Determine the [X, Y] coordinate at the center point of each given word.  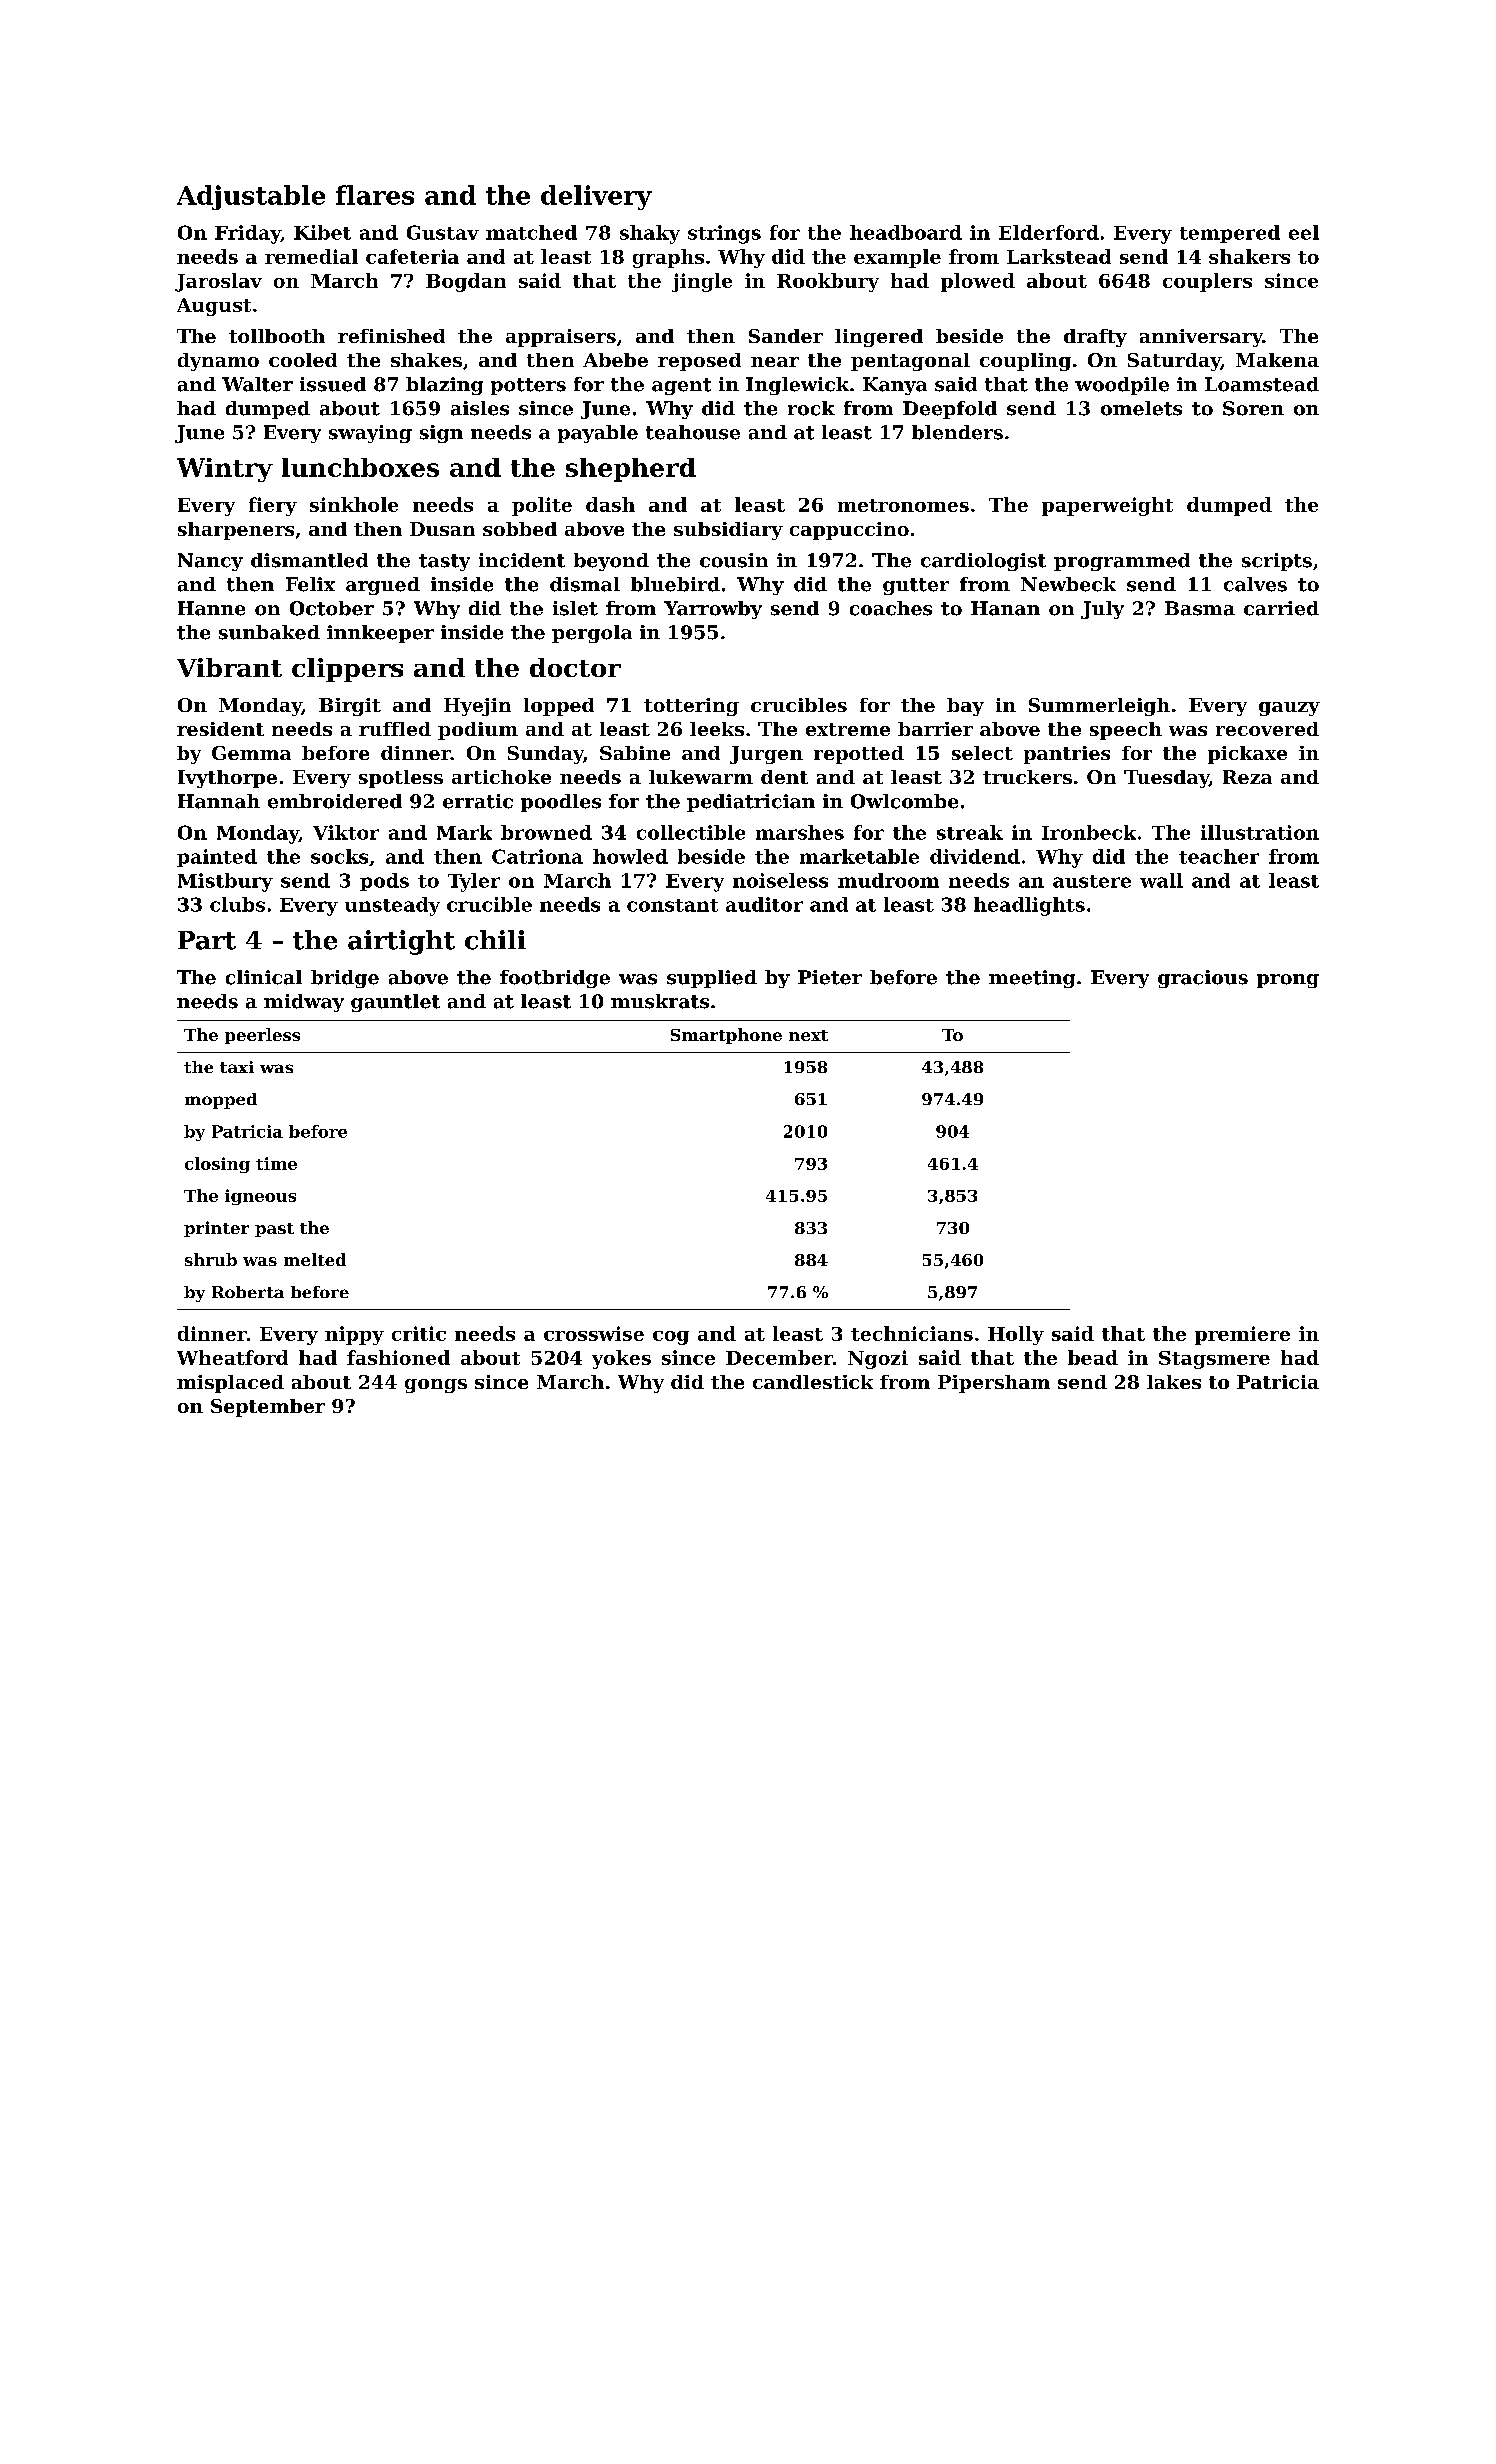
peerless [262, 1036]
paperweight [1107, 506]
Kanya [895, 386]
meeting [1032, 979]
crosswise [594, 1333]
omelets [1141, 408]
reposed [699, 362]
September [268, 1408]
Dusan [442, 529]
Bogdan [466, 282]
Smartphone [726, 1036]
